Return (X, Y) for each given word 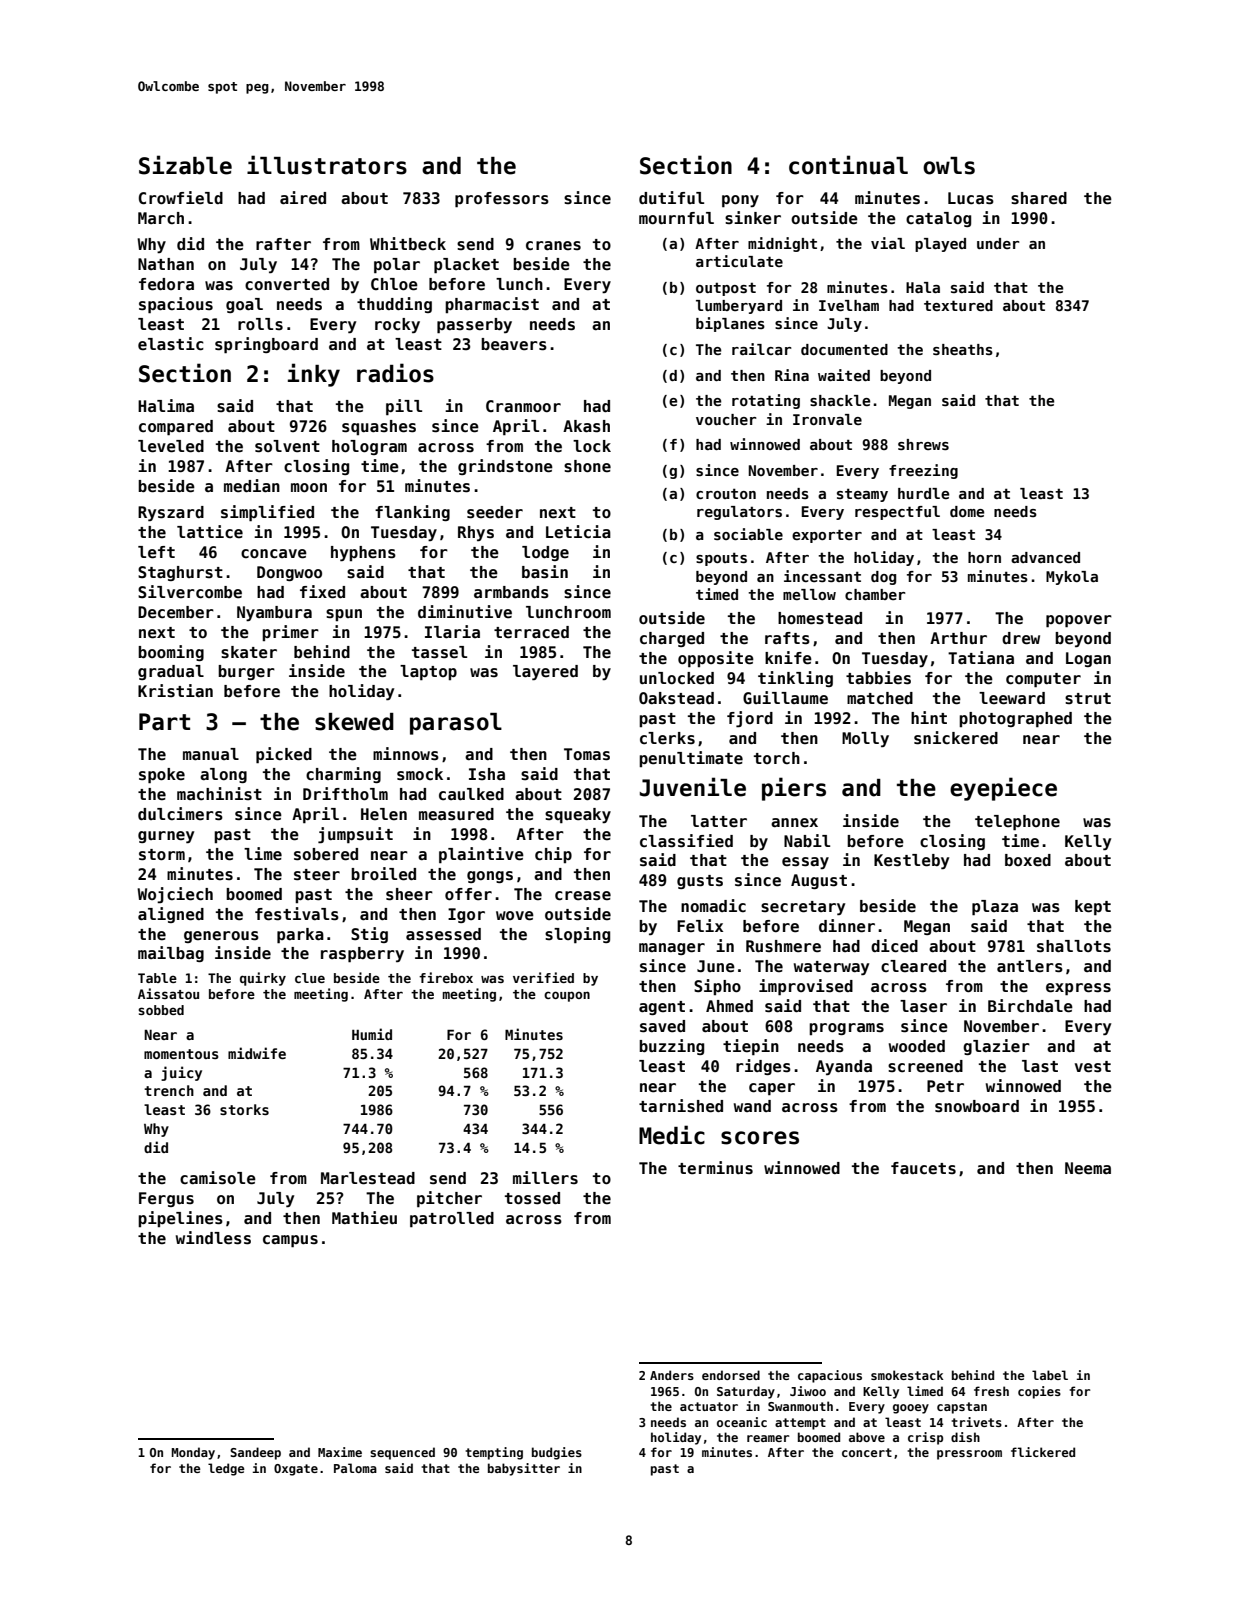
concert (867, 1452)
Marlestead (368, 1178)
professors (502, 200)
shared (1039, 198)
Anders (672, 1375)
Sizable (185, 165)
